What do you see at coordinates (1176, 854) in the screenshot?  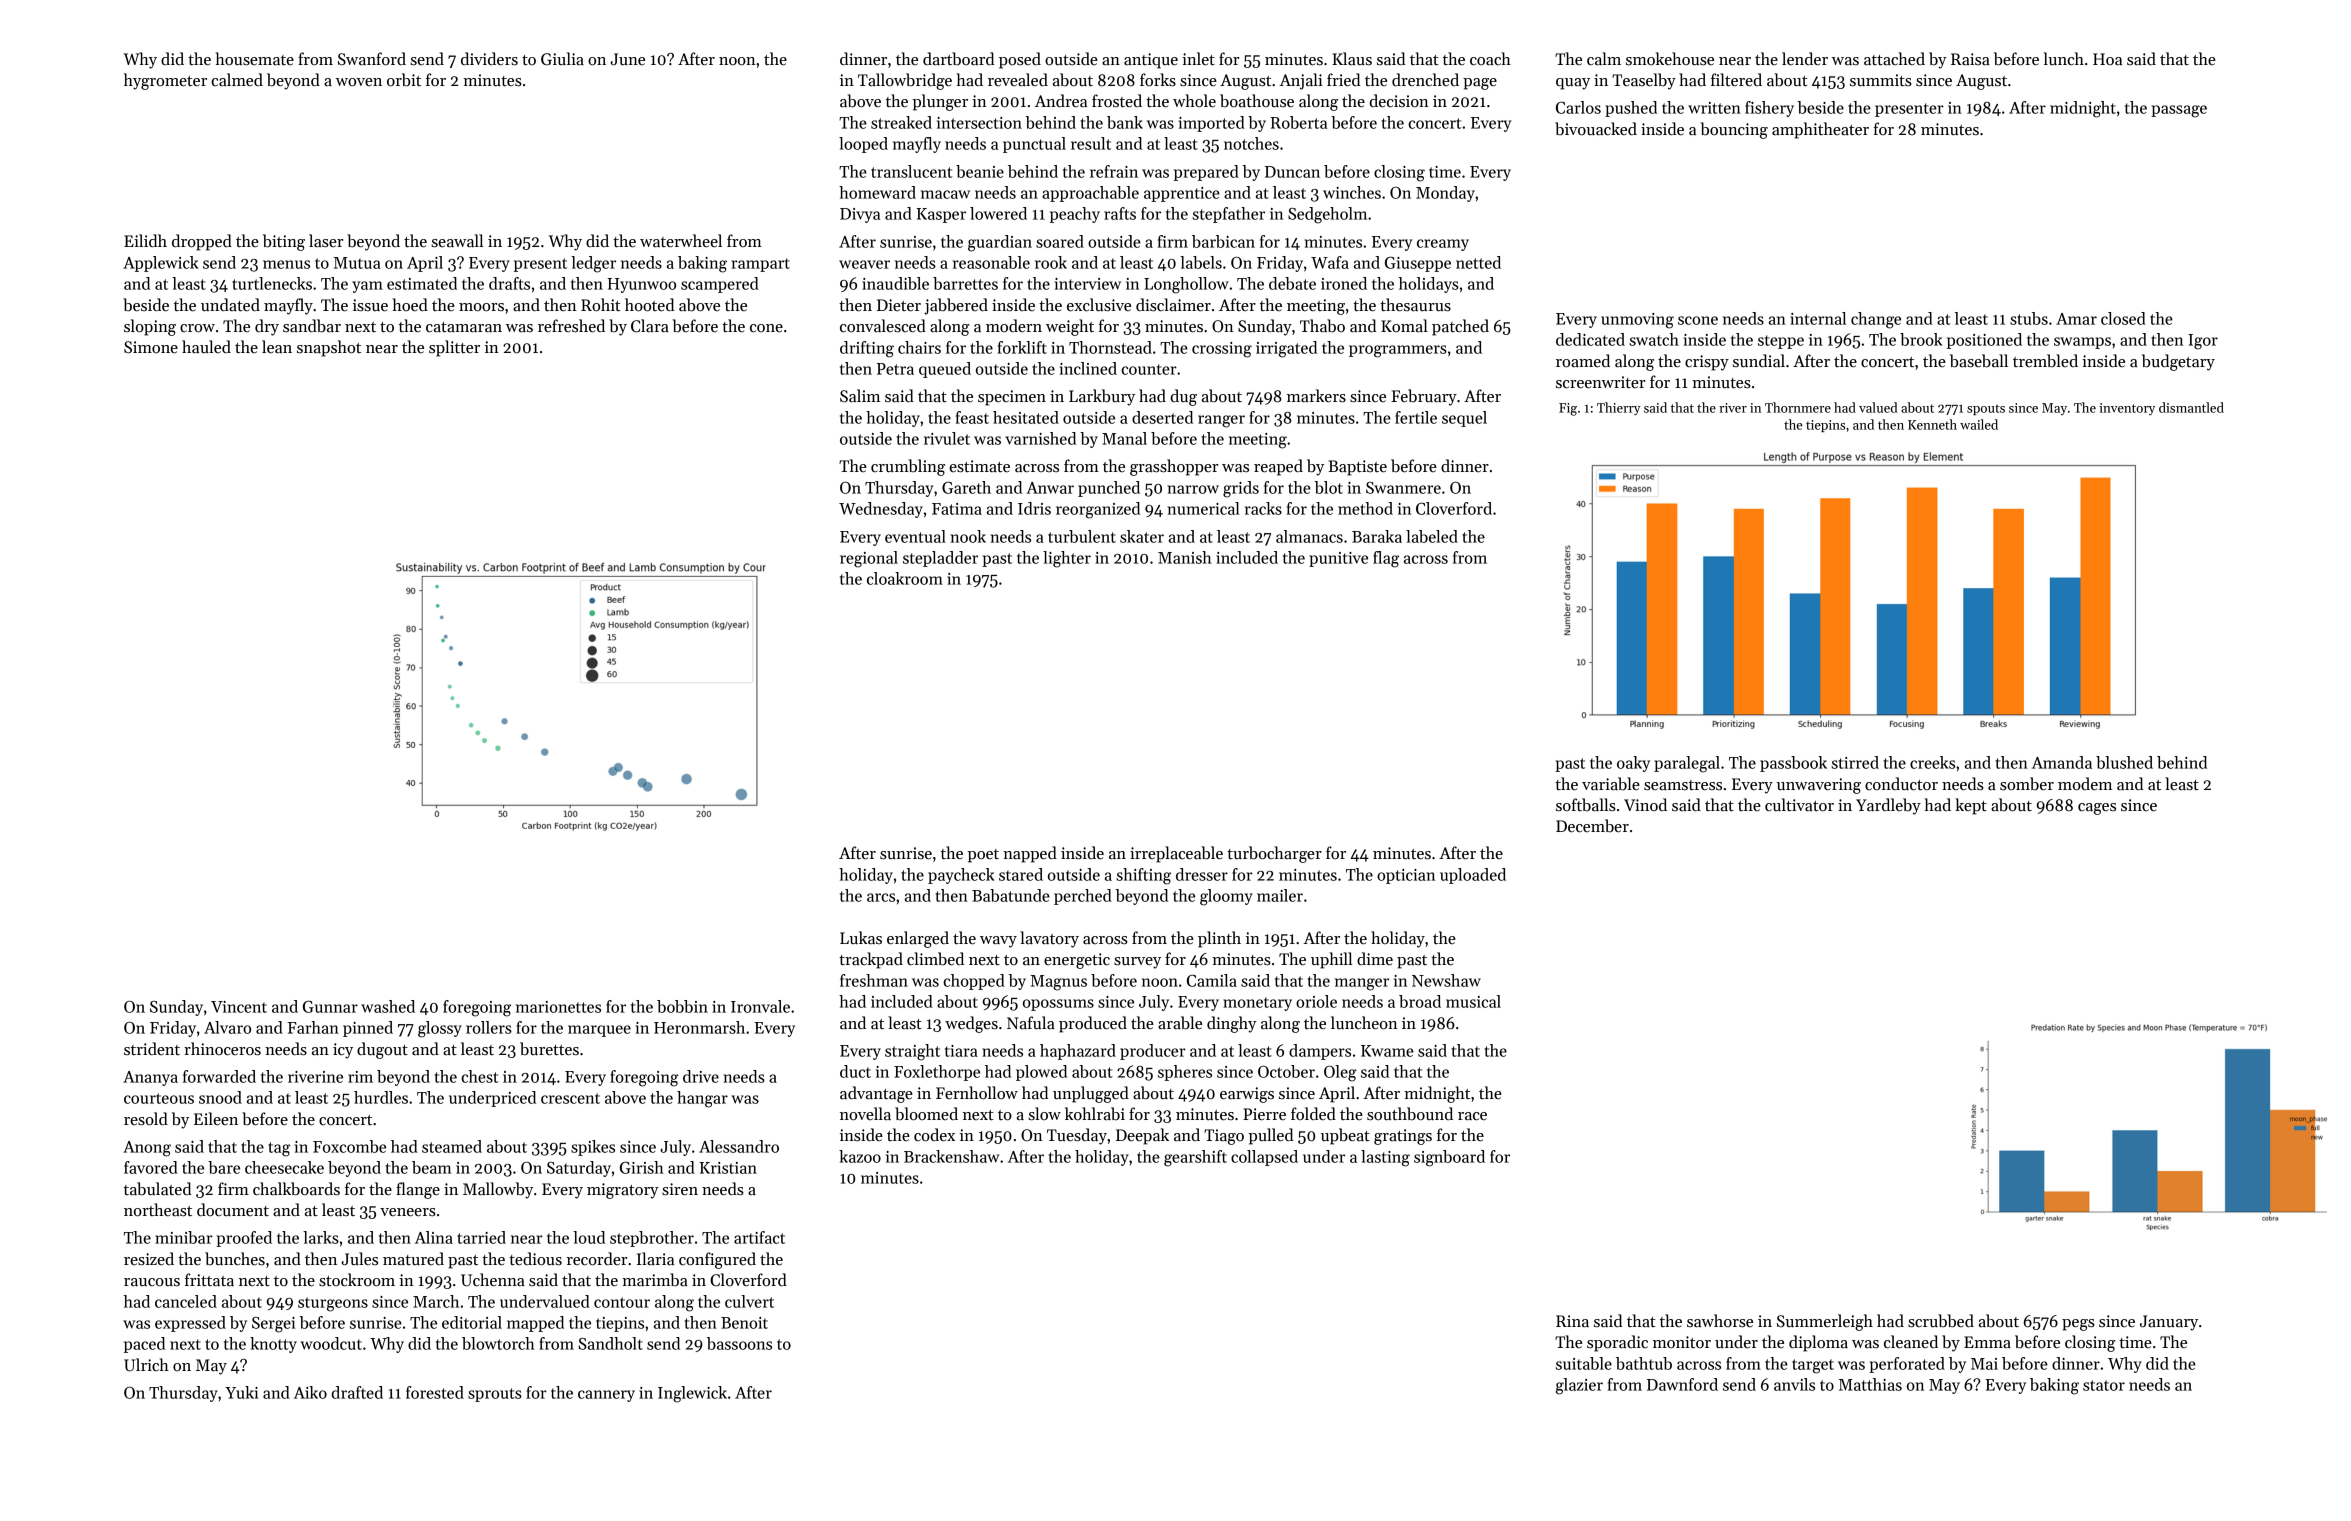 I see `irreplaceable` at bounding box center [1176, 854].
